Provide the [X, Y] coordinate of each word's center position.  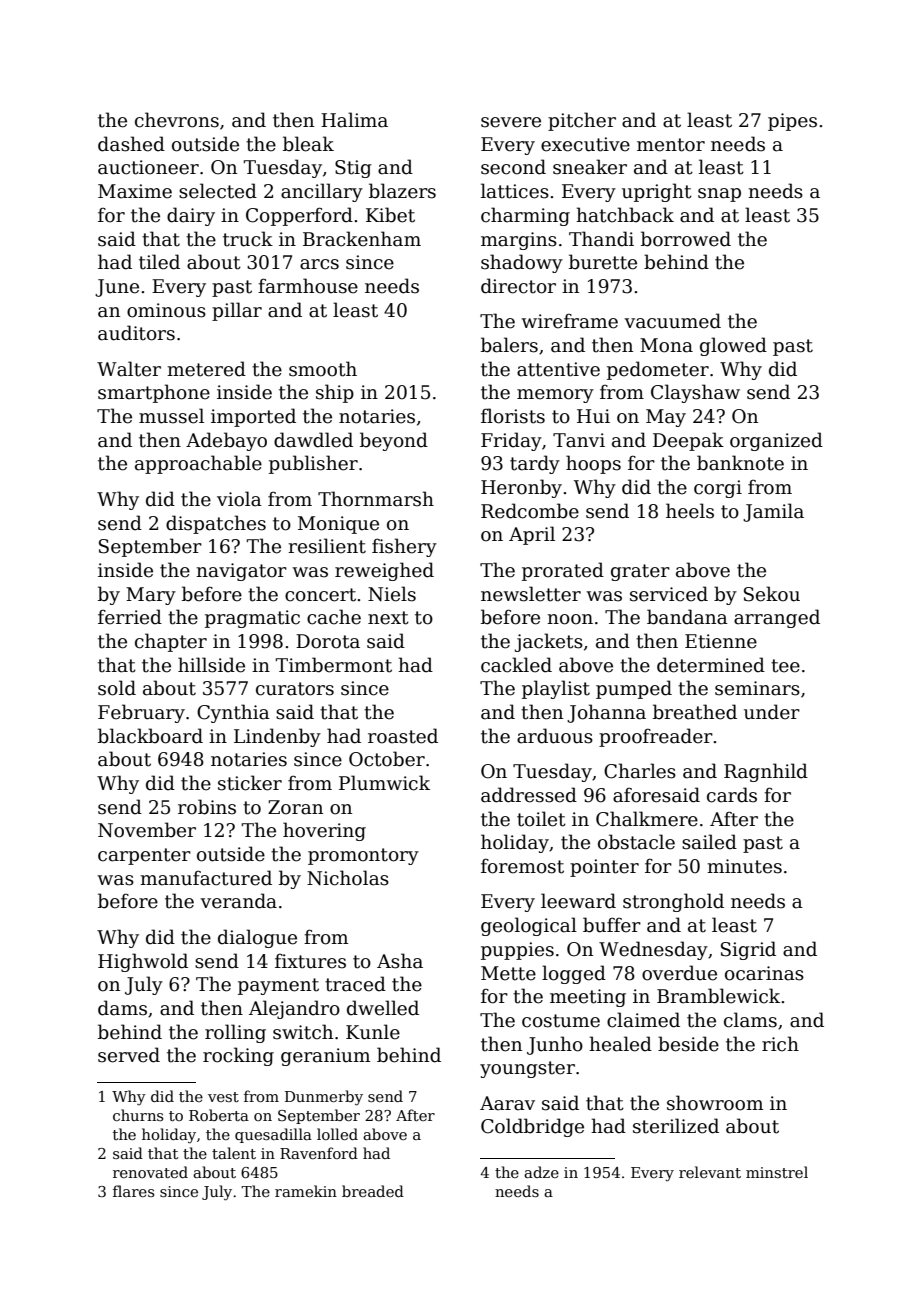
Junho [555, 1045]
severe [511, 122]
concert [320, 595]
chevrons [177, 120]
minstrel [777, 1172]
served [129, 1055]
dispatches [216, 524]
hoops [593, 464]
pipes [792, 122]
